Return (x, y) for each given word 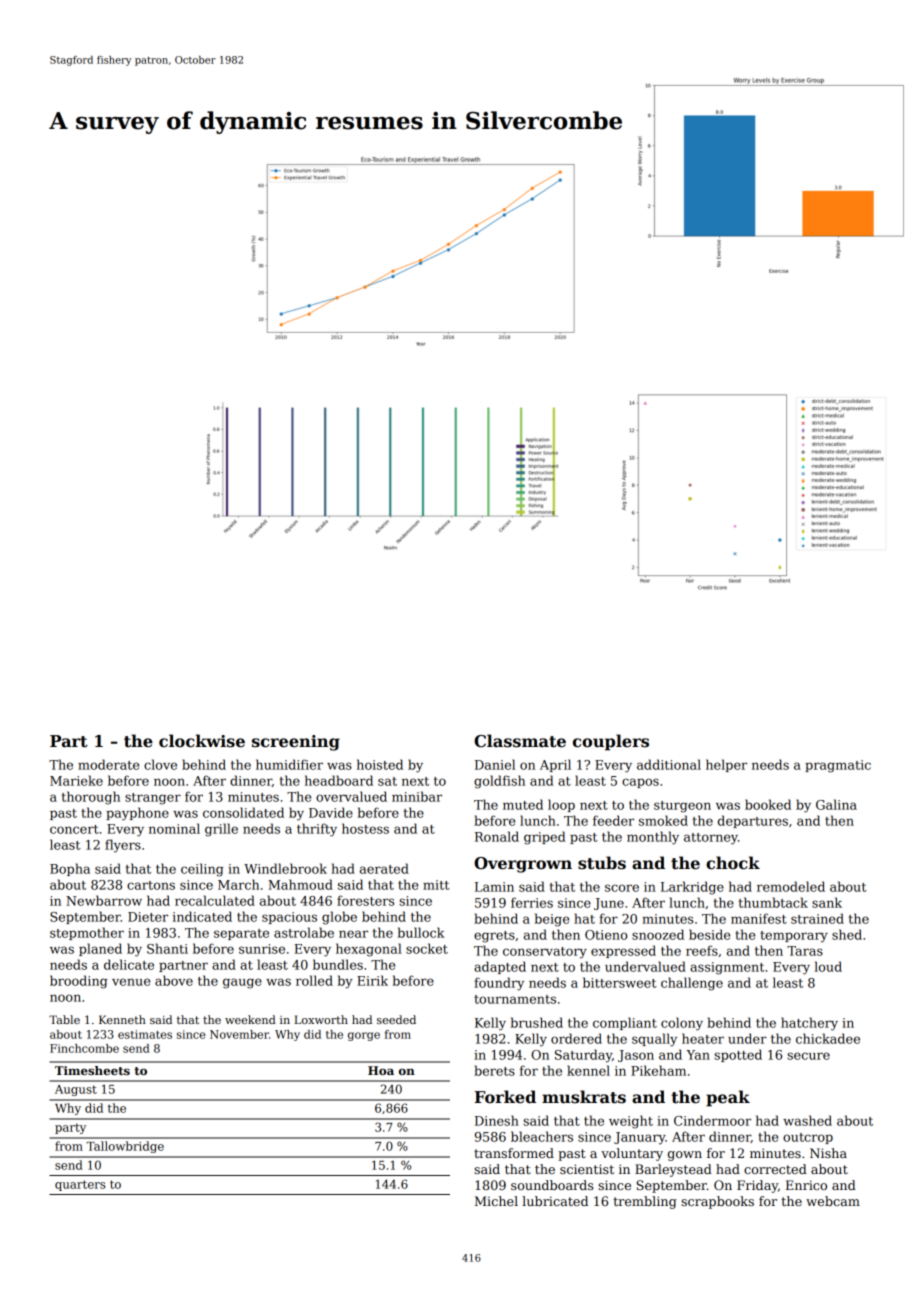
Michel (496, 1201)
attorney (711, 839)
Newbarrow (104, 900)
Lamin (494, 887)
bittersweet (620, 982)
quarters (80, 1185)
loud (828, 966)
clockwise (202, 741)
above (174, 980)
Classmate (520, 741)
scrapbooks (717, 1202)
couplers (611, 742)
